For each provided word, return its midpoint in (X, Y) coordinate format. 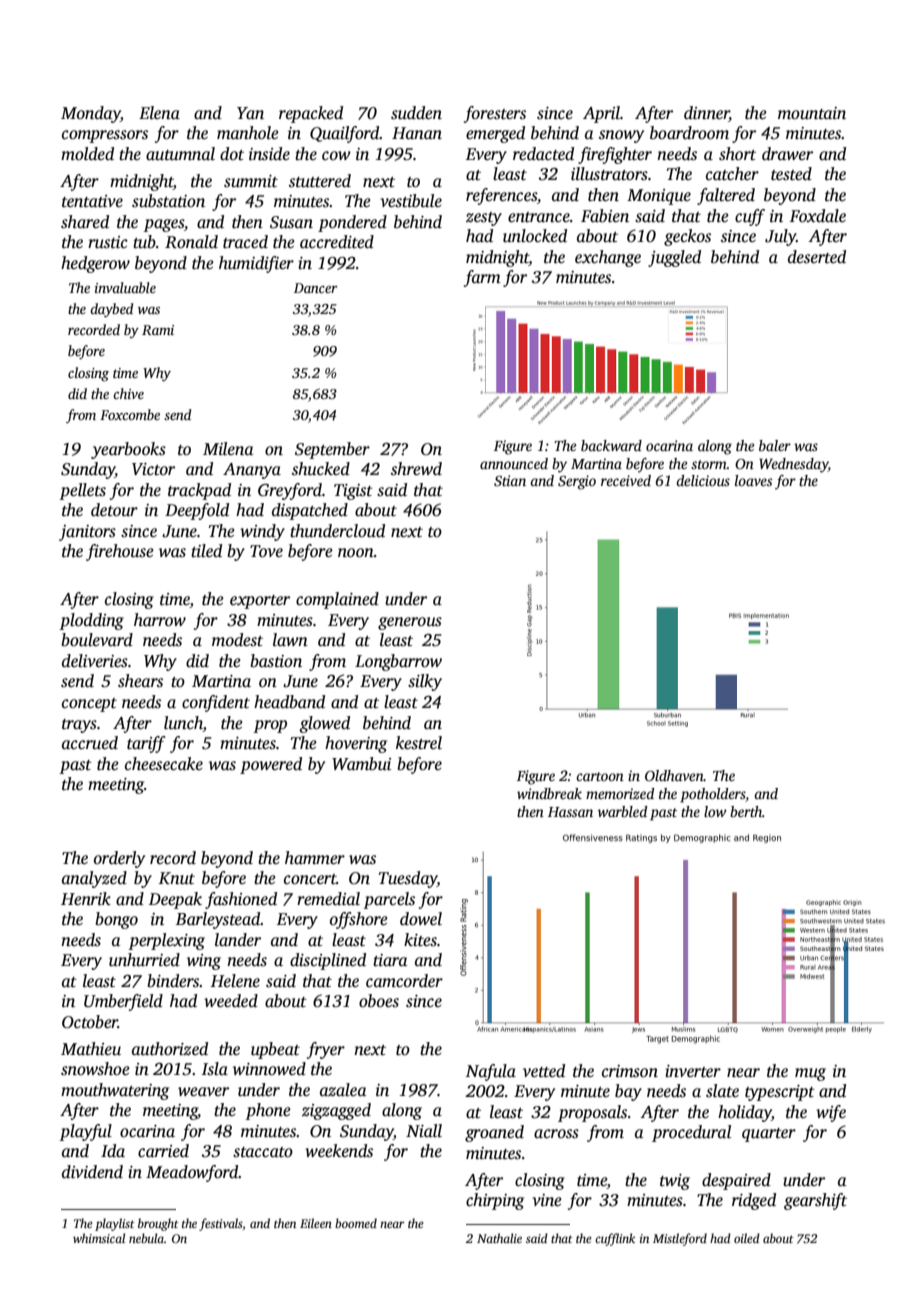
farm (482, 278)
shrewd (416, 469)
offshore (359, 920)
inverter (693, 1071)
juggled (674, 258)
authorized (170, 1049)
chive (128, 393)
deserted (817, 257)
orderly (119, 859)
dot (232, 154)
